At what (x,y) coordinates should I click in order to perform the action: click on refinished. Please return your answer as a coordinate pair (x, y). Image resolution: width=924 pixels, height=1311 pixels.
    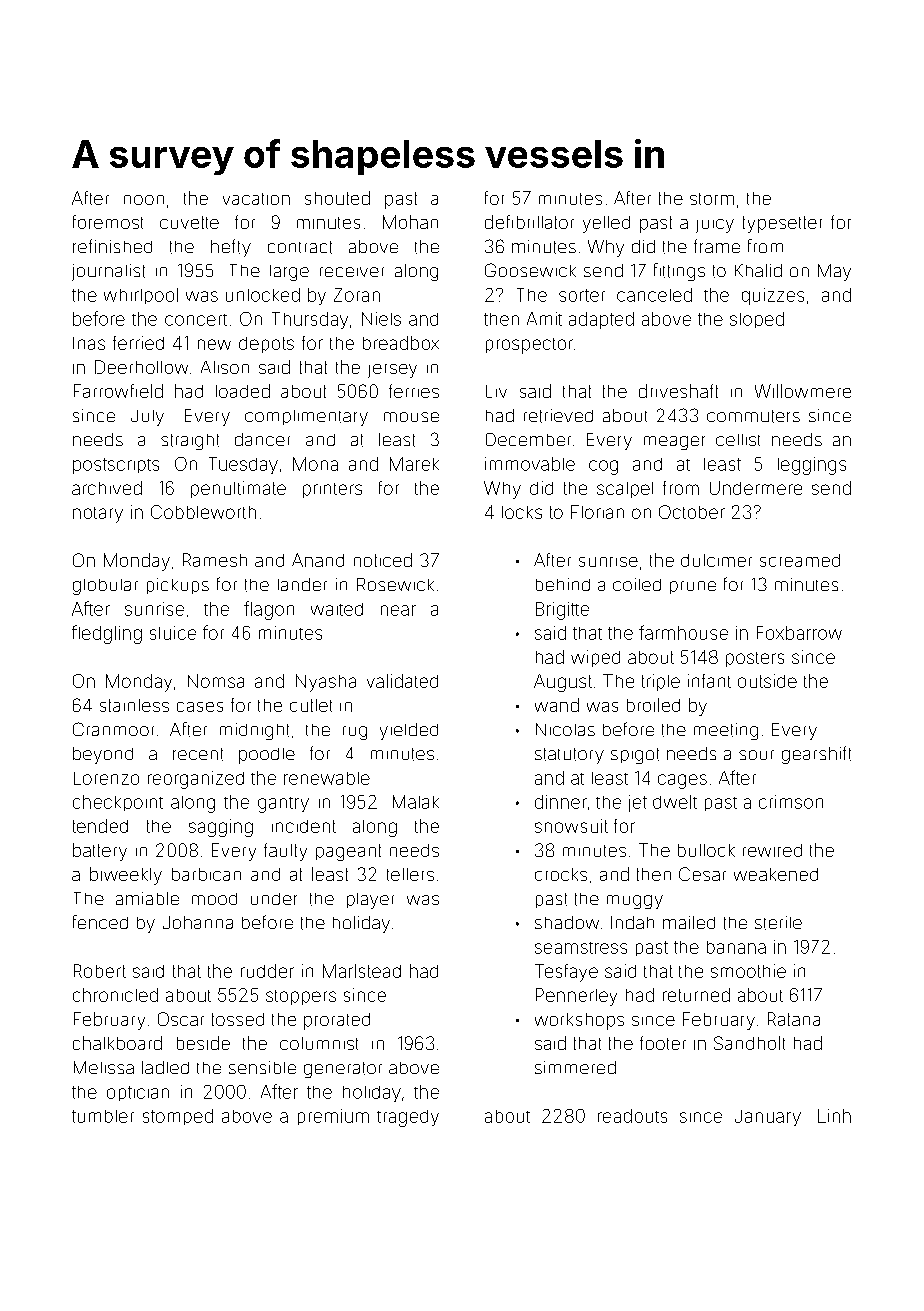
    Looking at the image, I should click on (112, 246).
